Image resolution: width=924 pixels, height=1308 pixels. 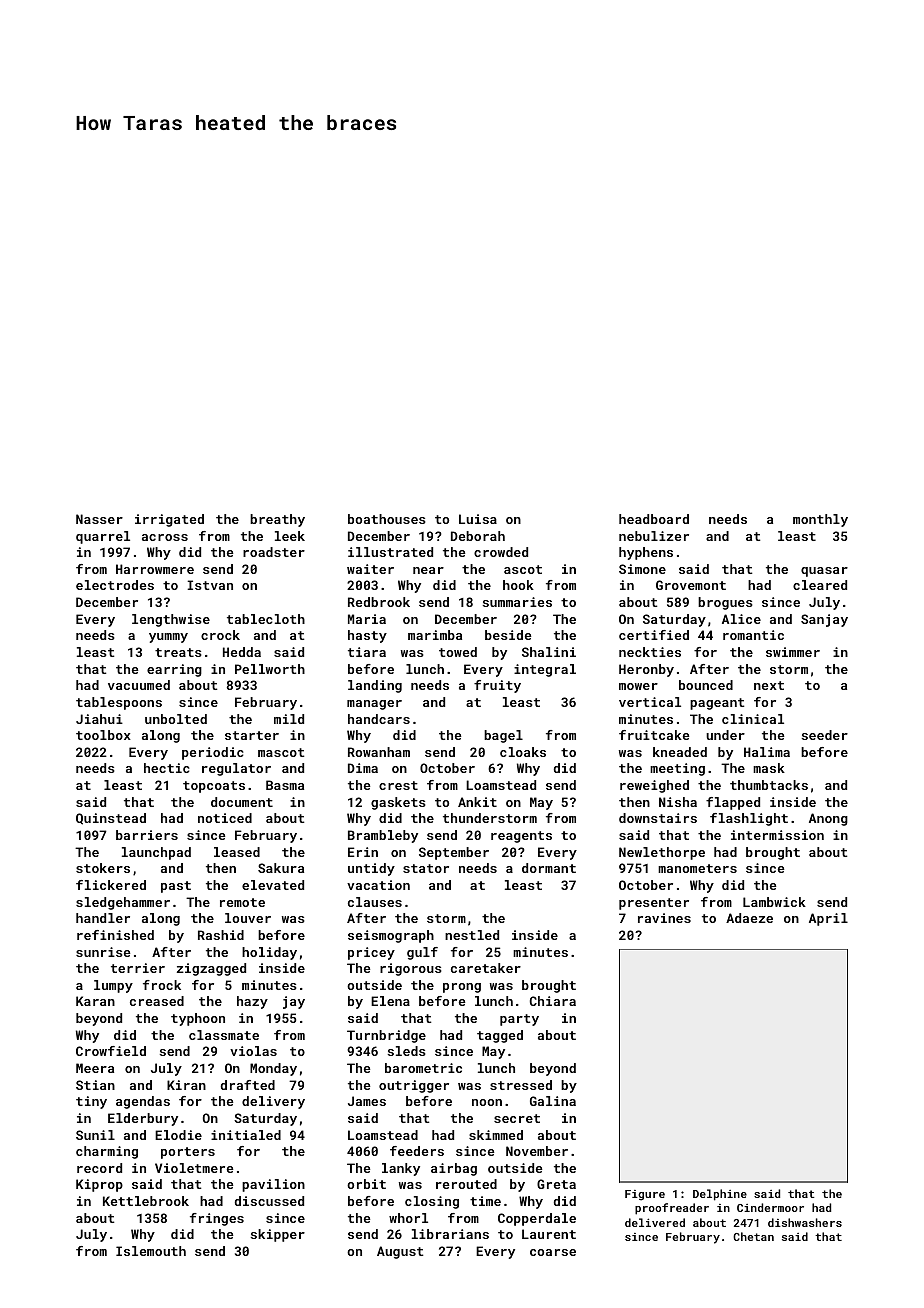 What do you see at coordinates (151, 1251) in the screenshot?
I see `Islemouth` at bounding box center [151, 1251].
